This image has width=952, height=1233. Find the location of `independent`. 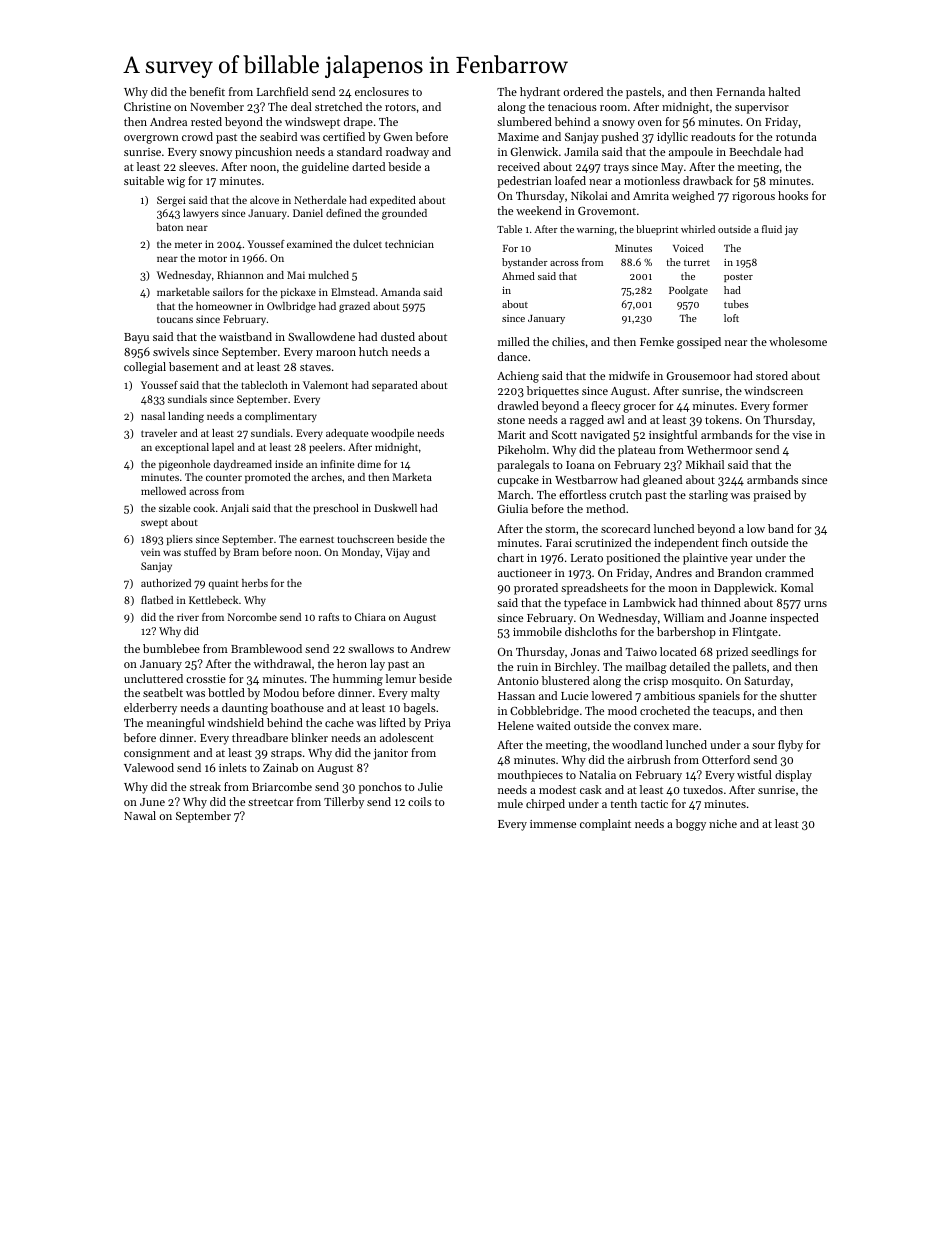

independent is located at coordinates (686, 544).
